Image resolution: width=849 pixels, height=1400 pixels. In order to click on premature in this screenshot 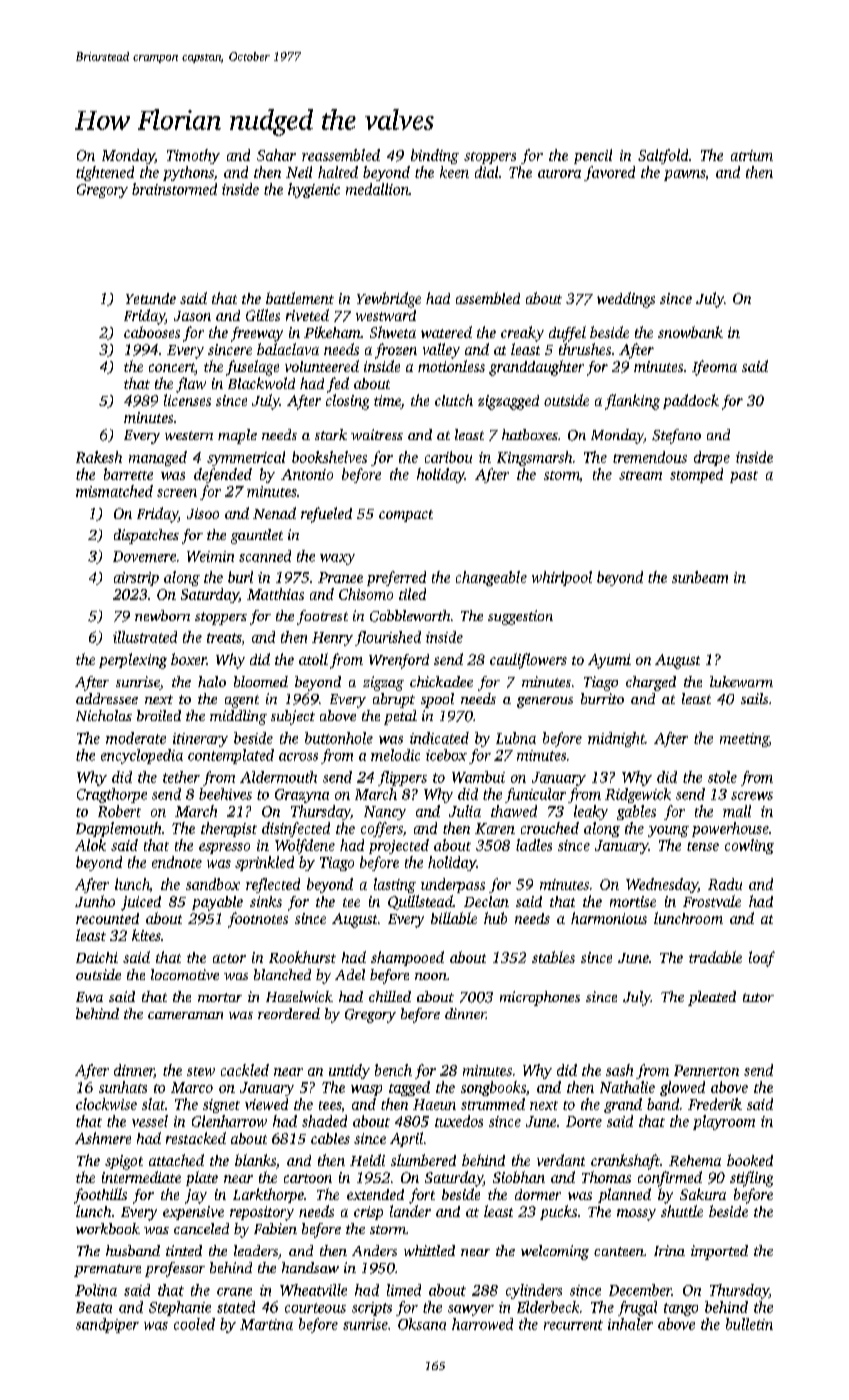, I will do `click(107, 1270)`.
